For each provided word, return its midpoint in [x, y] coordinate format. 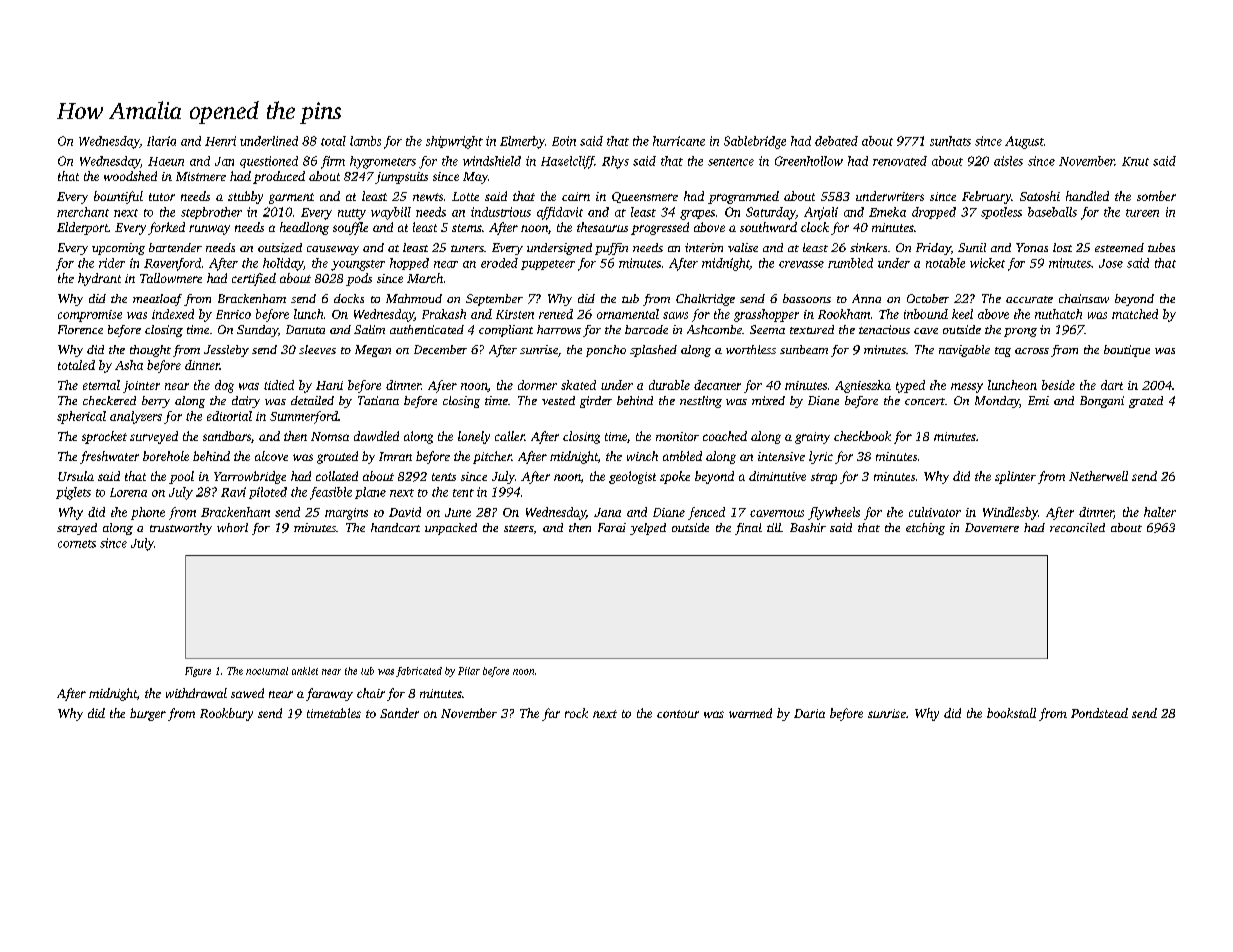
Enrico [233, 314]
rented [556, 314]
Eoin [564, 141]
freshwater [109, 457]
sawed [247, 693]
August [1024, 142]
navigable [964, 351]
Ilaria [161, 141]
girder [596, 402]
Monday [997, 402]
